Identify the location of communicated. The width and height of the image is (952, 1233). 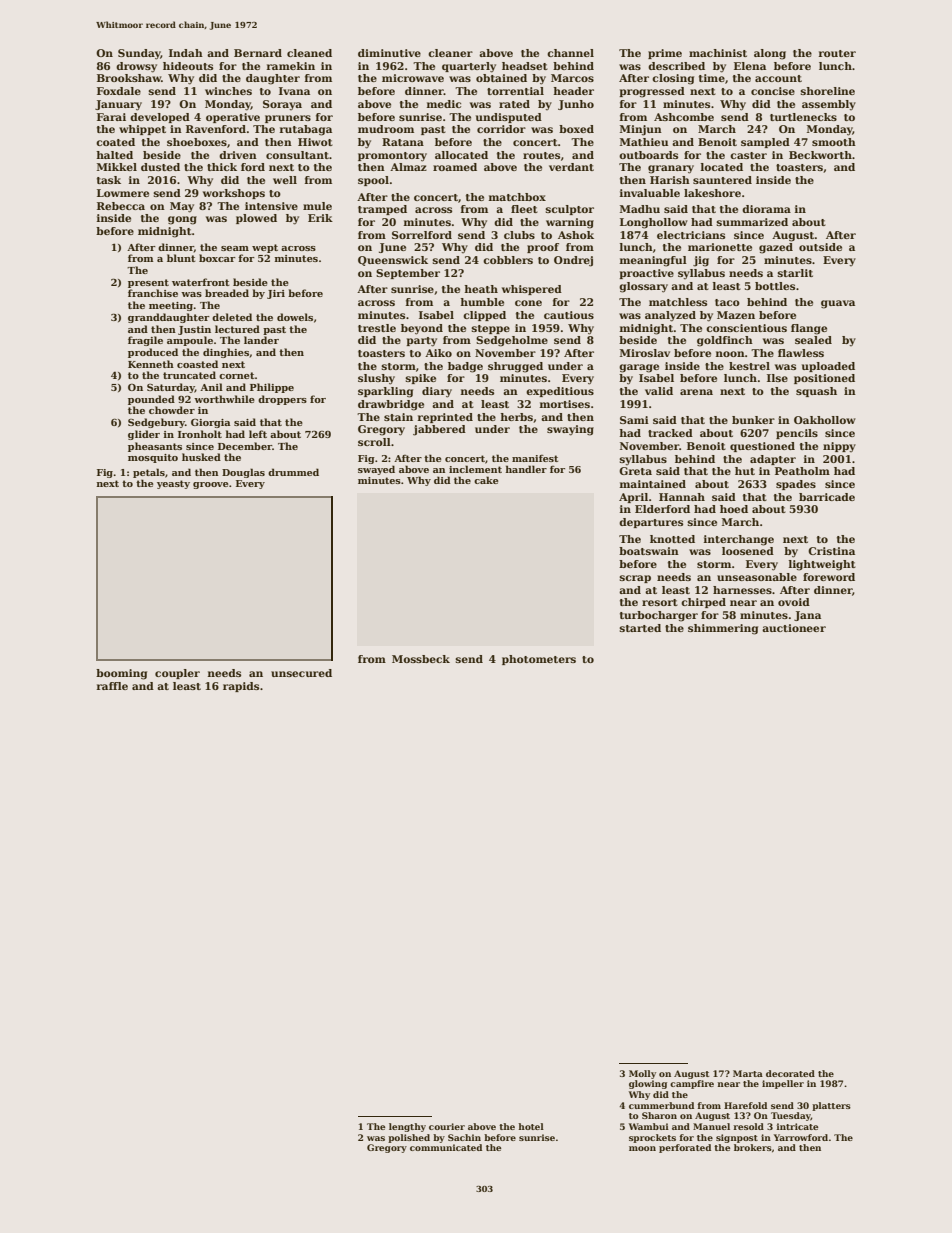
(446, 1147).
